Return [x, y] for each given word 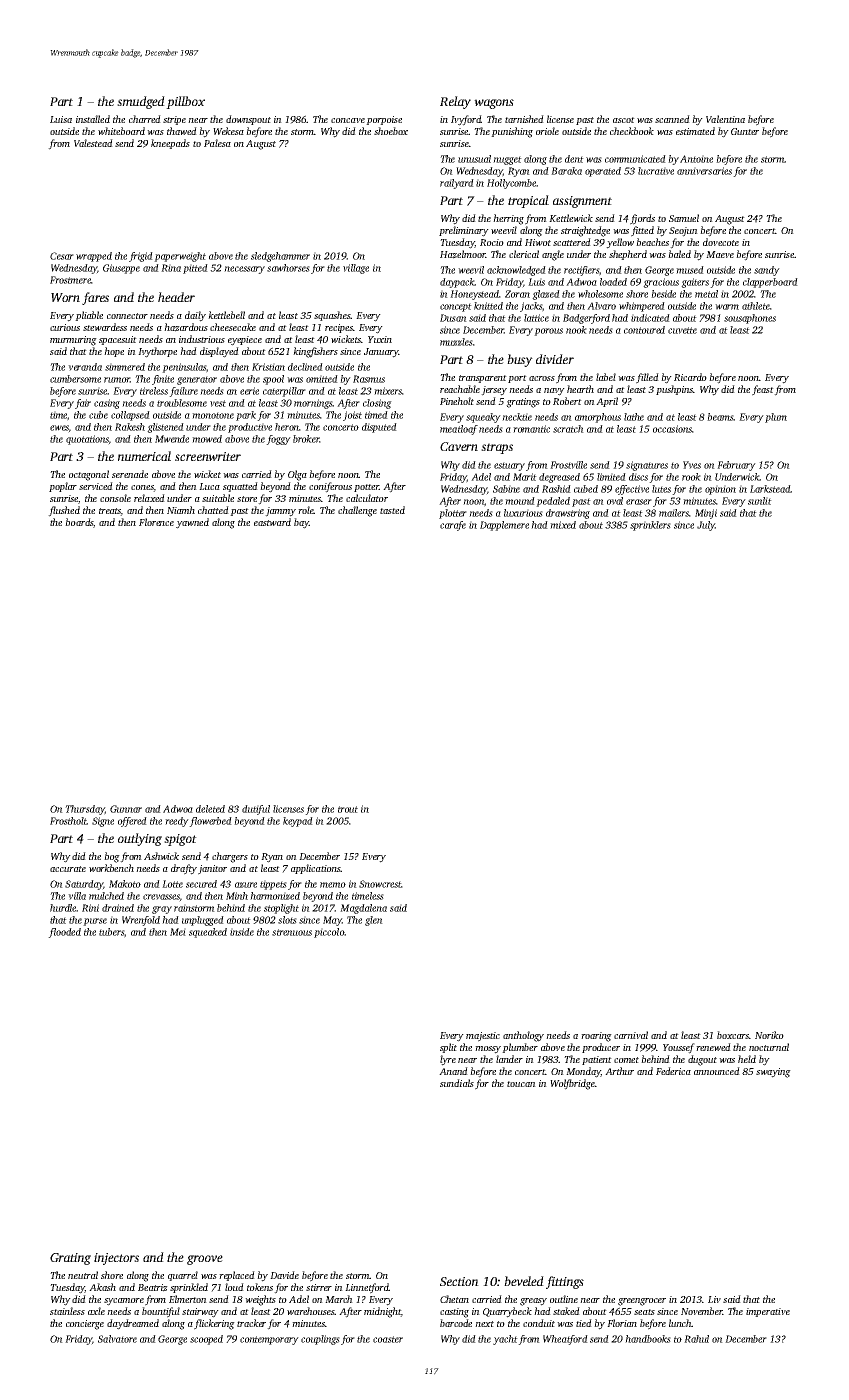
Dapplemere [504, 526]
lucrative [656, 171]
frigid [141, 257]
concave [348, 120]
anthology [523, 1036]
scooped [206, 1340]
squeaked [208, 933]
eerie [249, 391]
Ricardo [690, 377]
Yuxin [380, 339]
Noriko [769, 1035]
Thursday [85, 810]
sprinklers [650, 526]
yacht [505, 1340]
